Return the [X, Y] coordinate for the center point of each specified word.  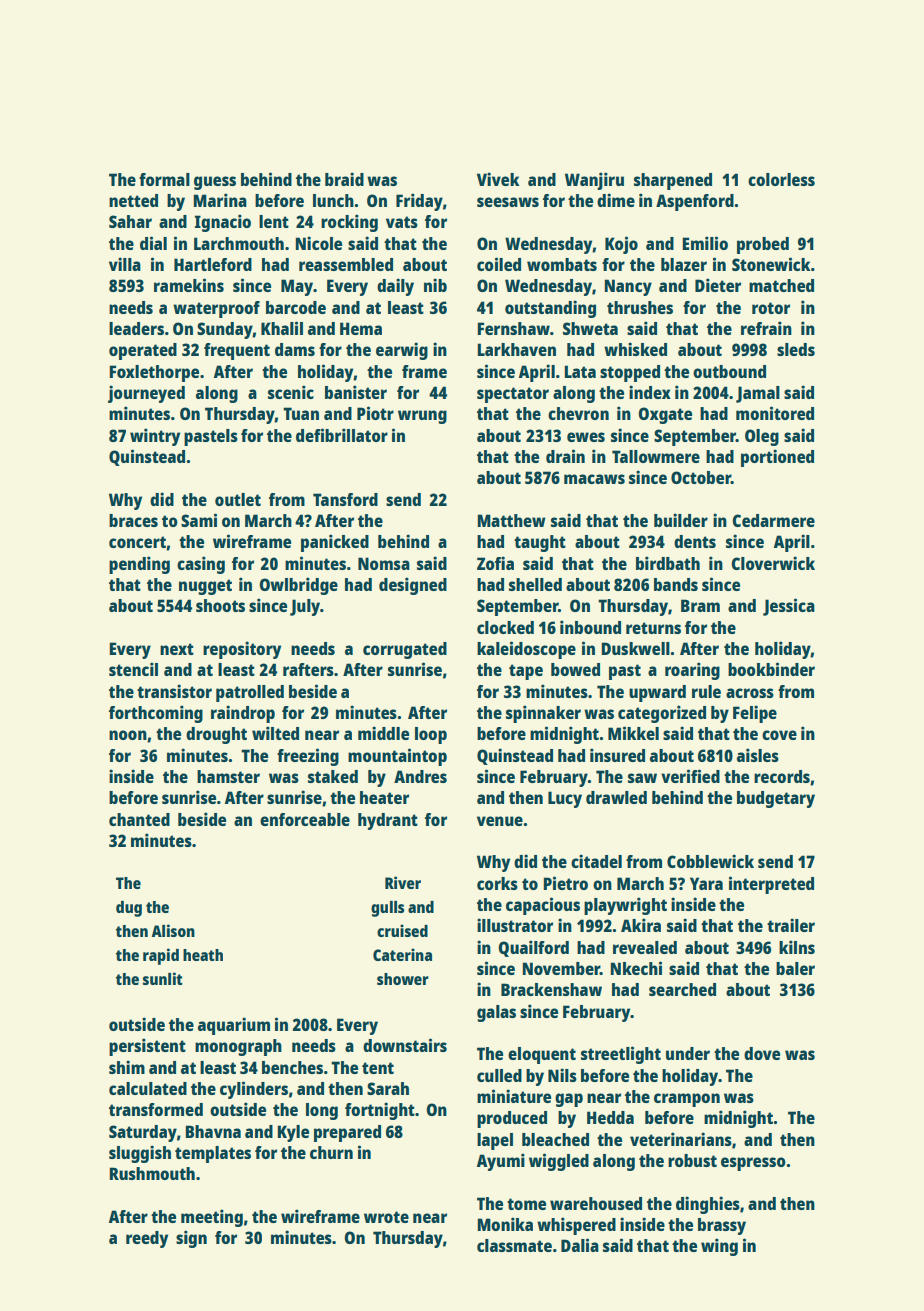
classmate [514, 1245]
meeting [212, 1218]
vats [402, 222]
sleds [796, 349]
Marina [220, 200]
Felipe [755, 714]
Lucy [565, 799]
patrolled [250, 693]
